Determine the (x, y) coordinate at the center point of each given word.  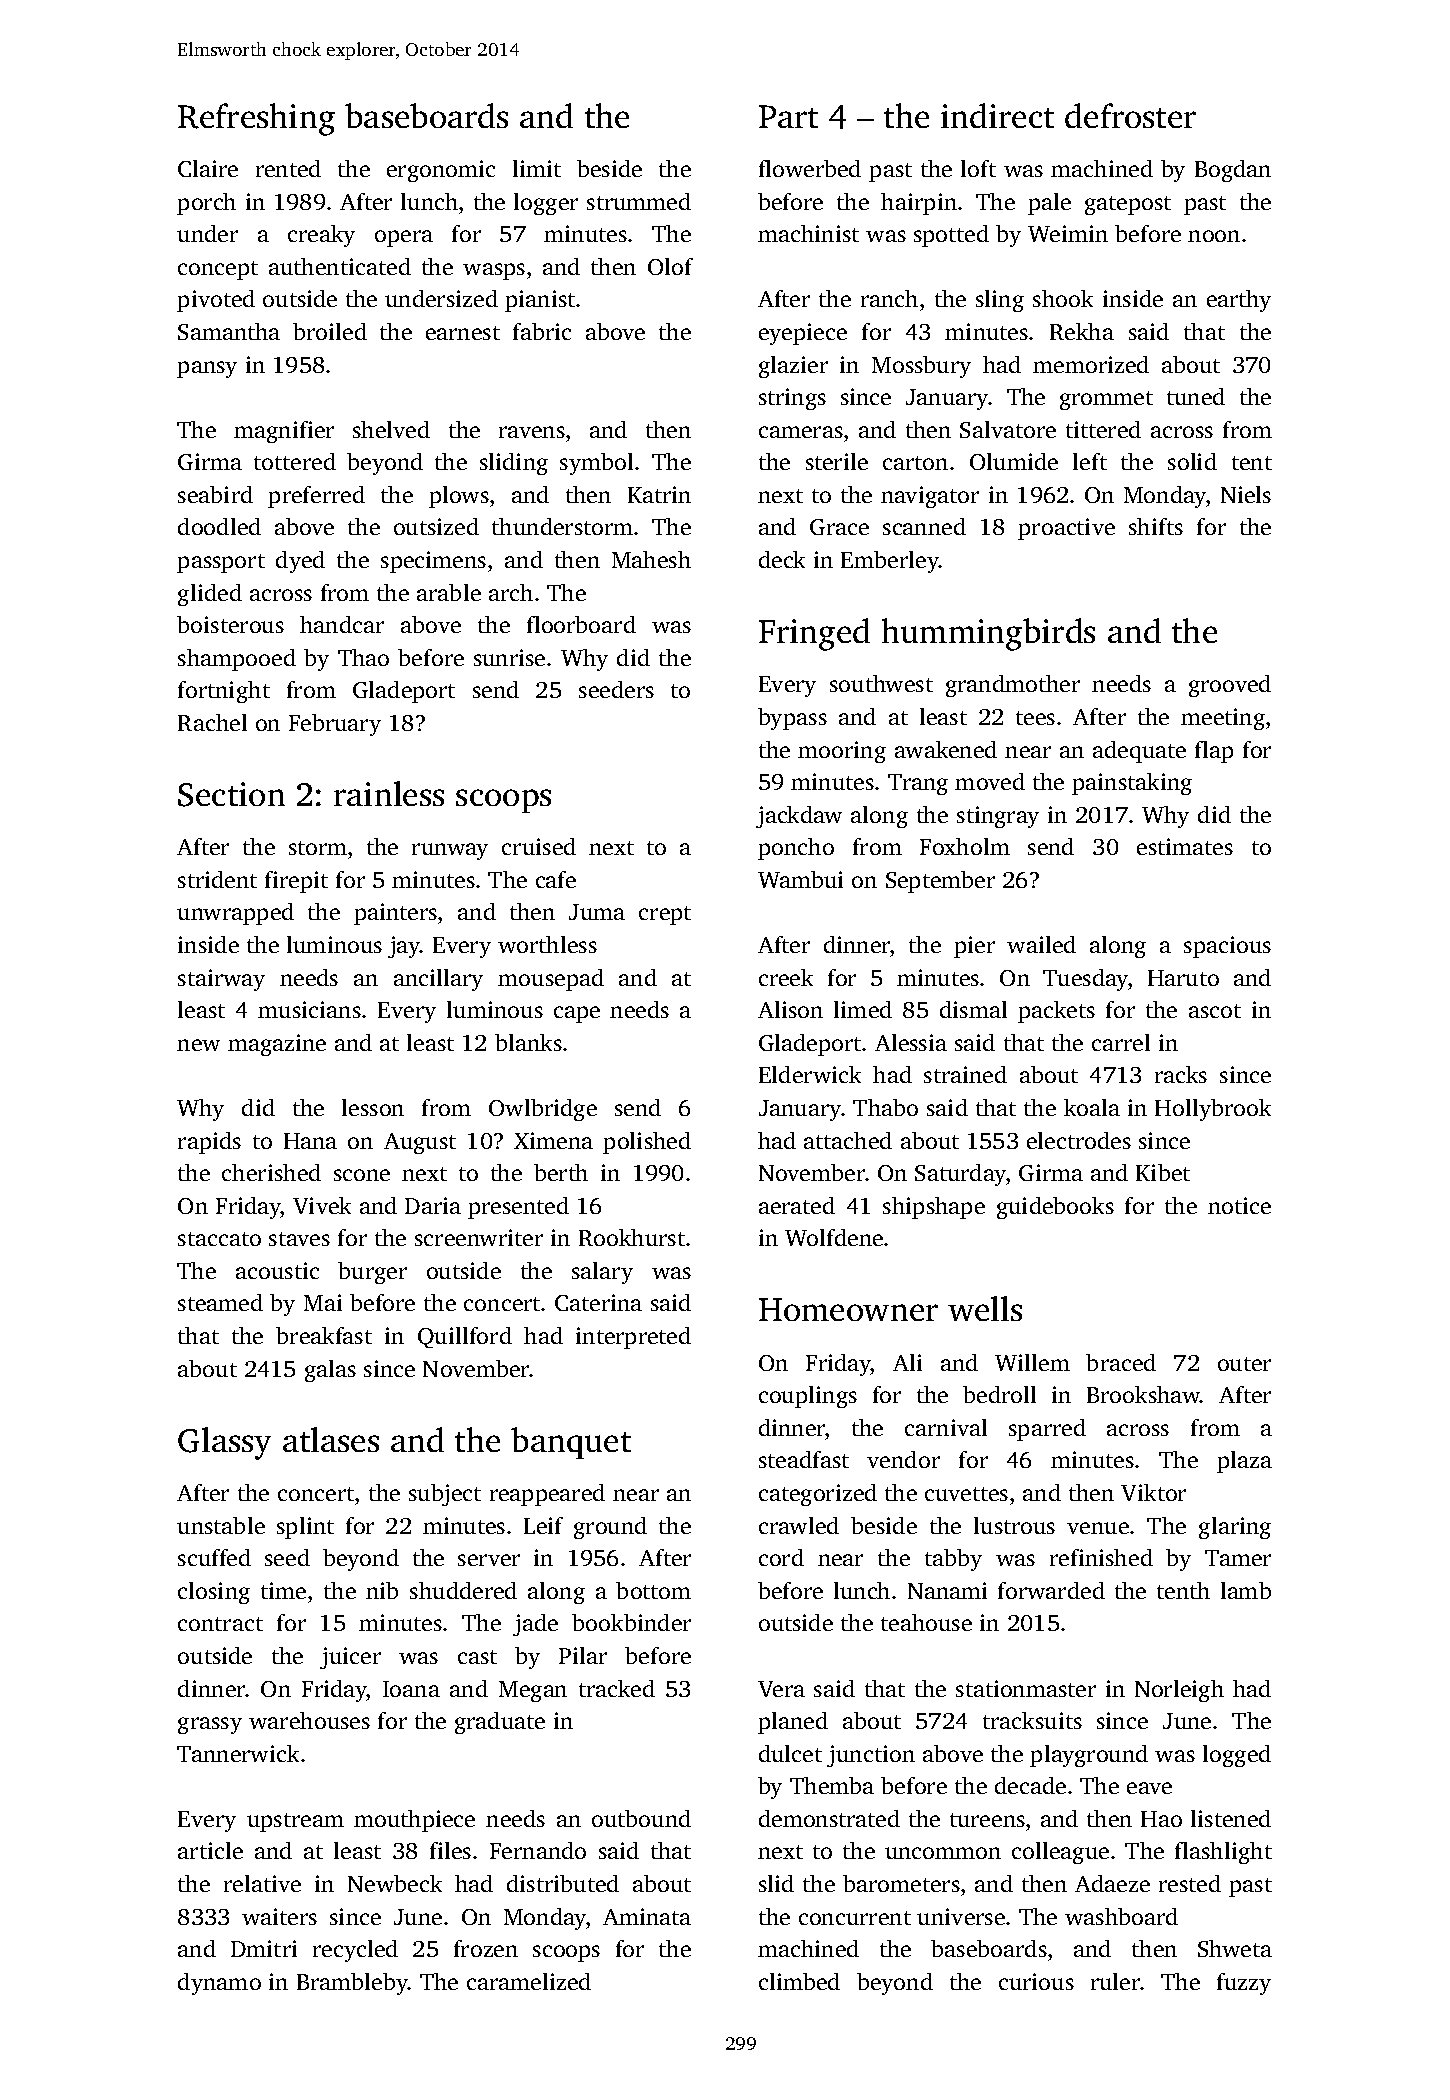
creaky (321, 236)
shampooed (237, 660)
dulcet (790, 1753)
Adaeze (1112, 1883)
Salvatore (1008, 429)
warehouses (309, 1720)
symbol (596, 464)
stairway (221, 980)
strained (965, 1074)
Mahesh (651, 559)
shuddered (463, 1590)
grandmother (1013, 686)
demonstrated (829, 1818)
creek (786, 977)
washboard (1121, 1916)
